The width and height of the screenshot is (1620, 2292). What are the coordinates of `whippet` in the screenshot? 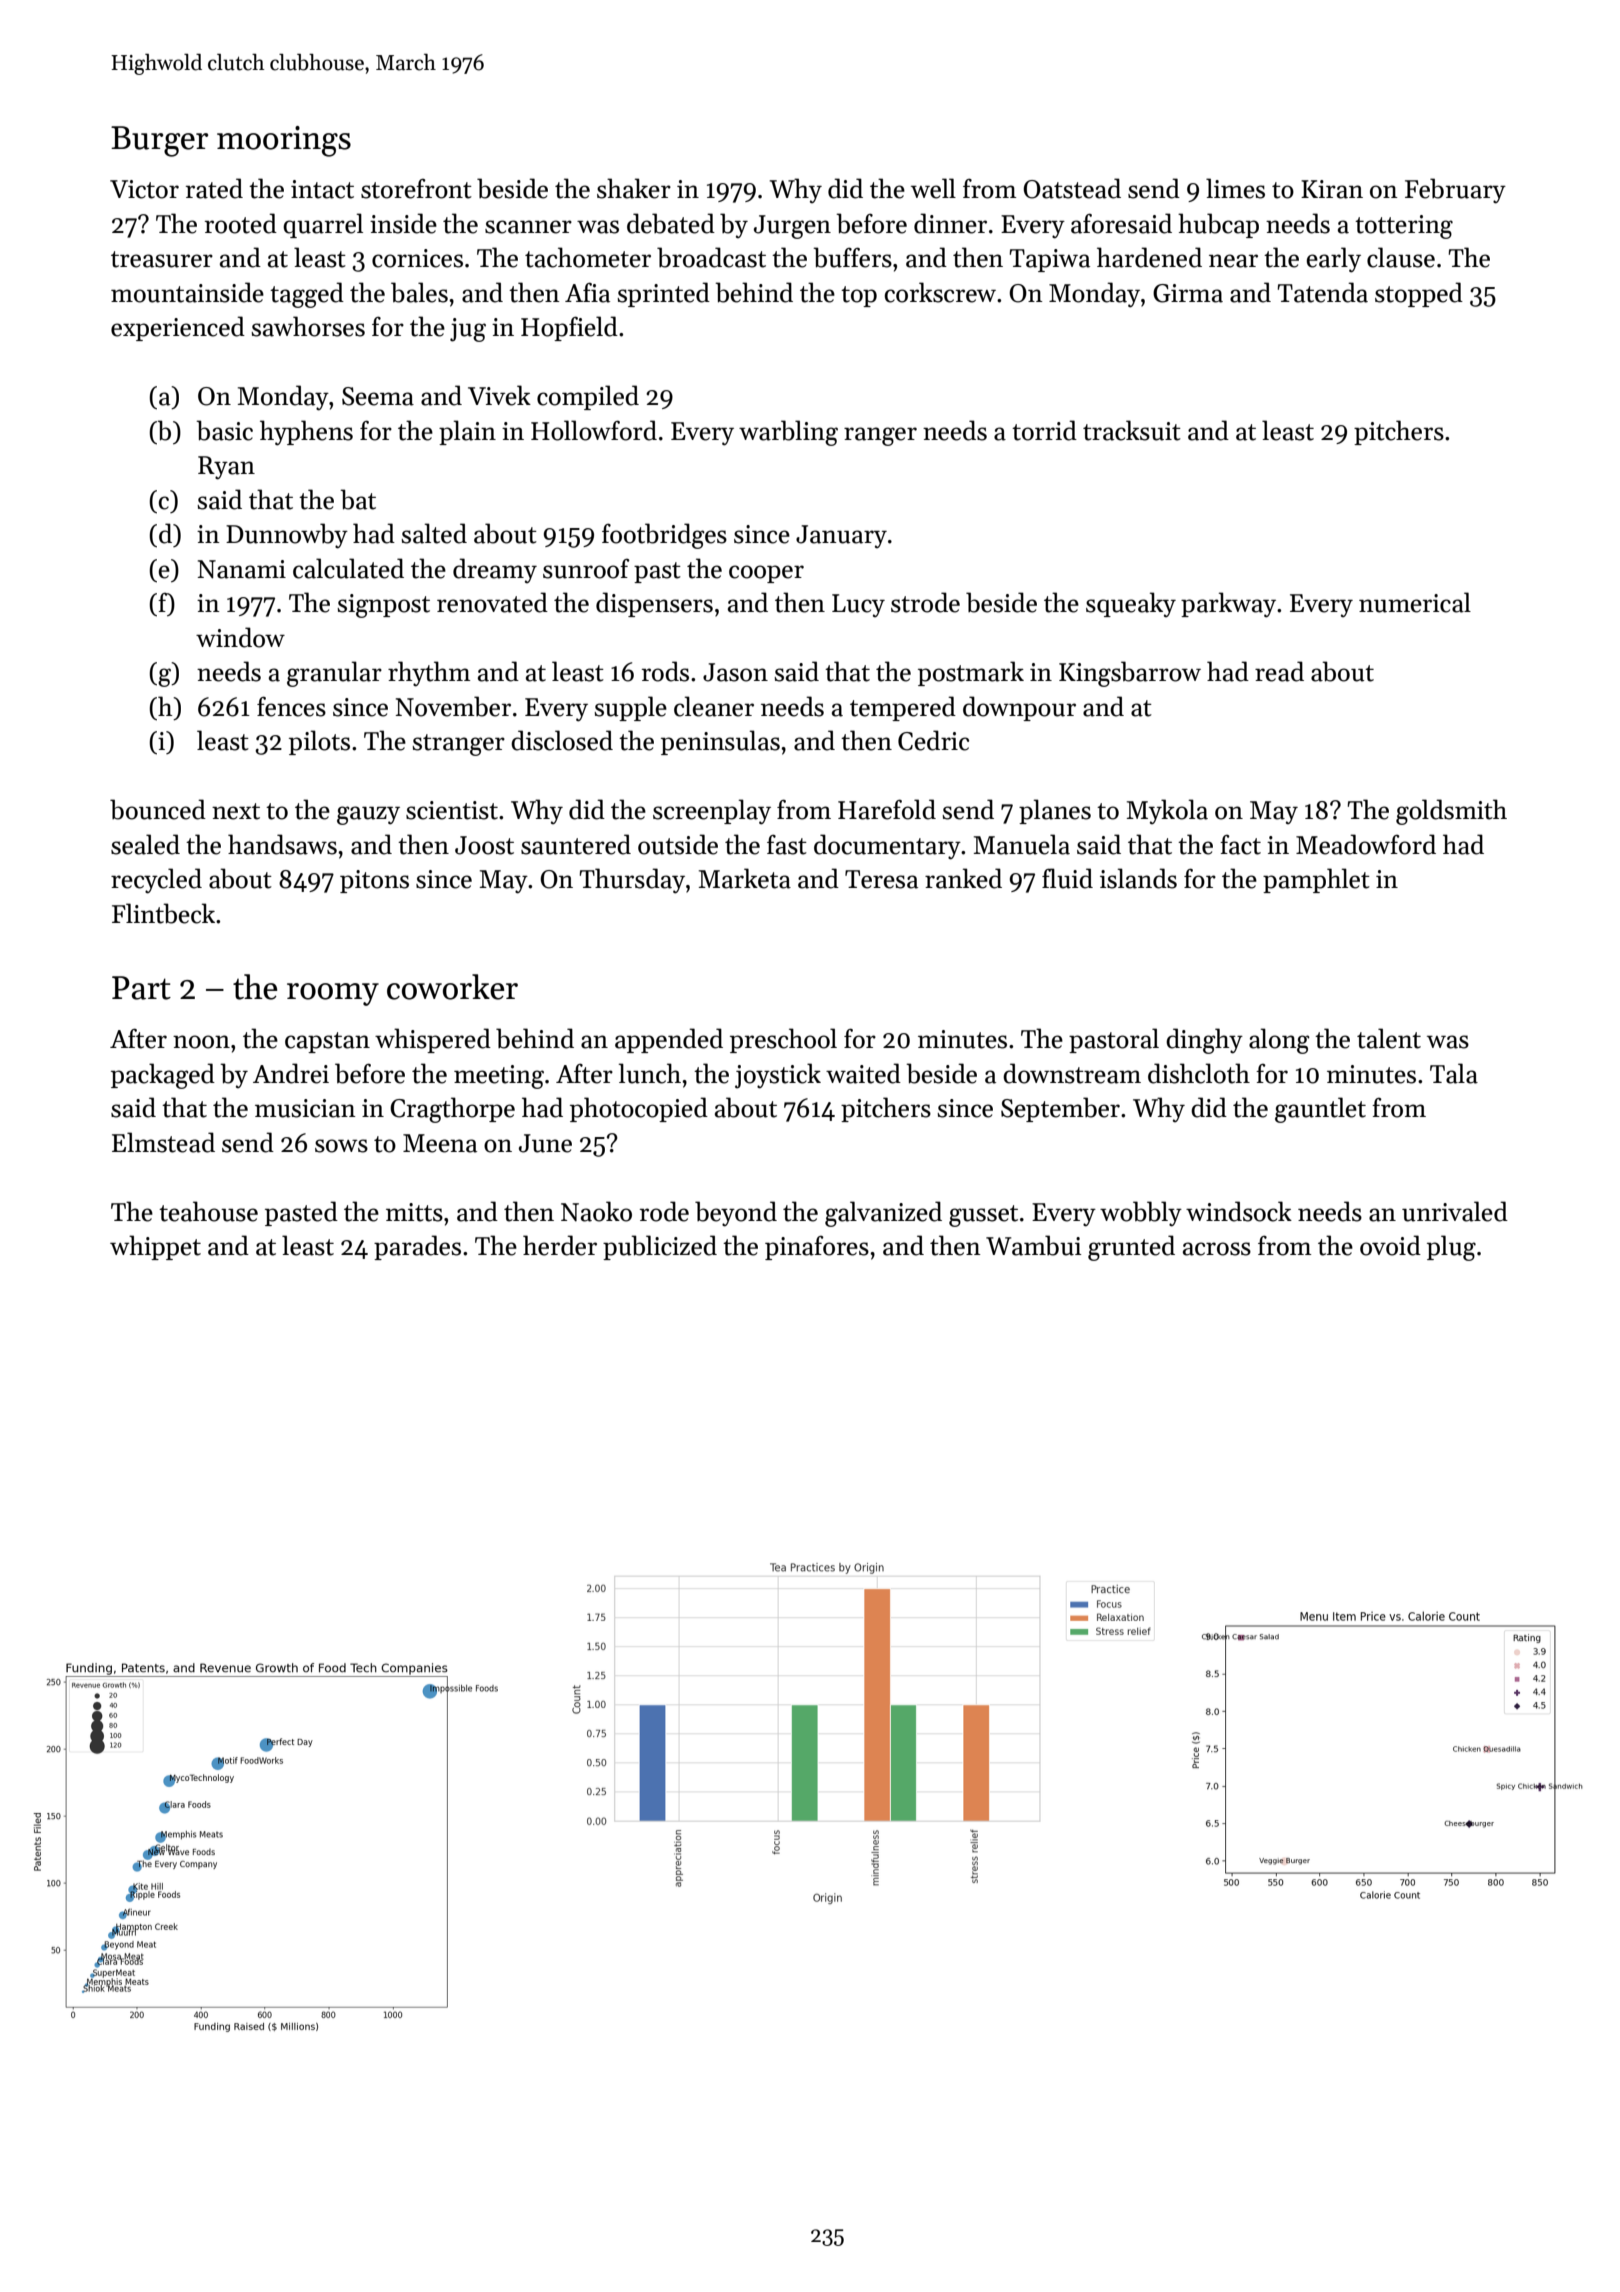 It's located at (155, 1247).
